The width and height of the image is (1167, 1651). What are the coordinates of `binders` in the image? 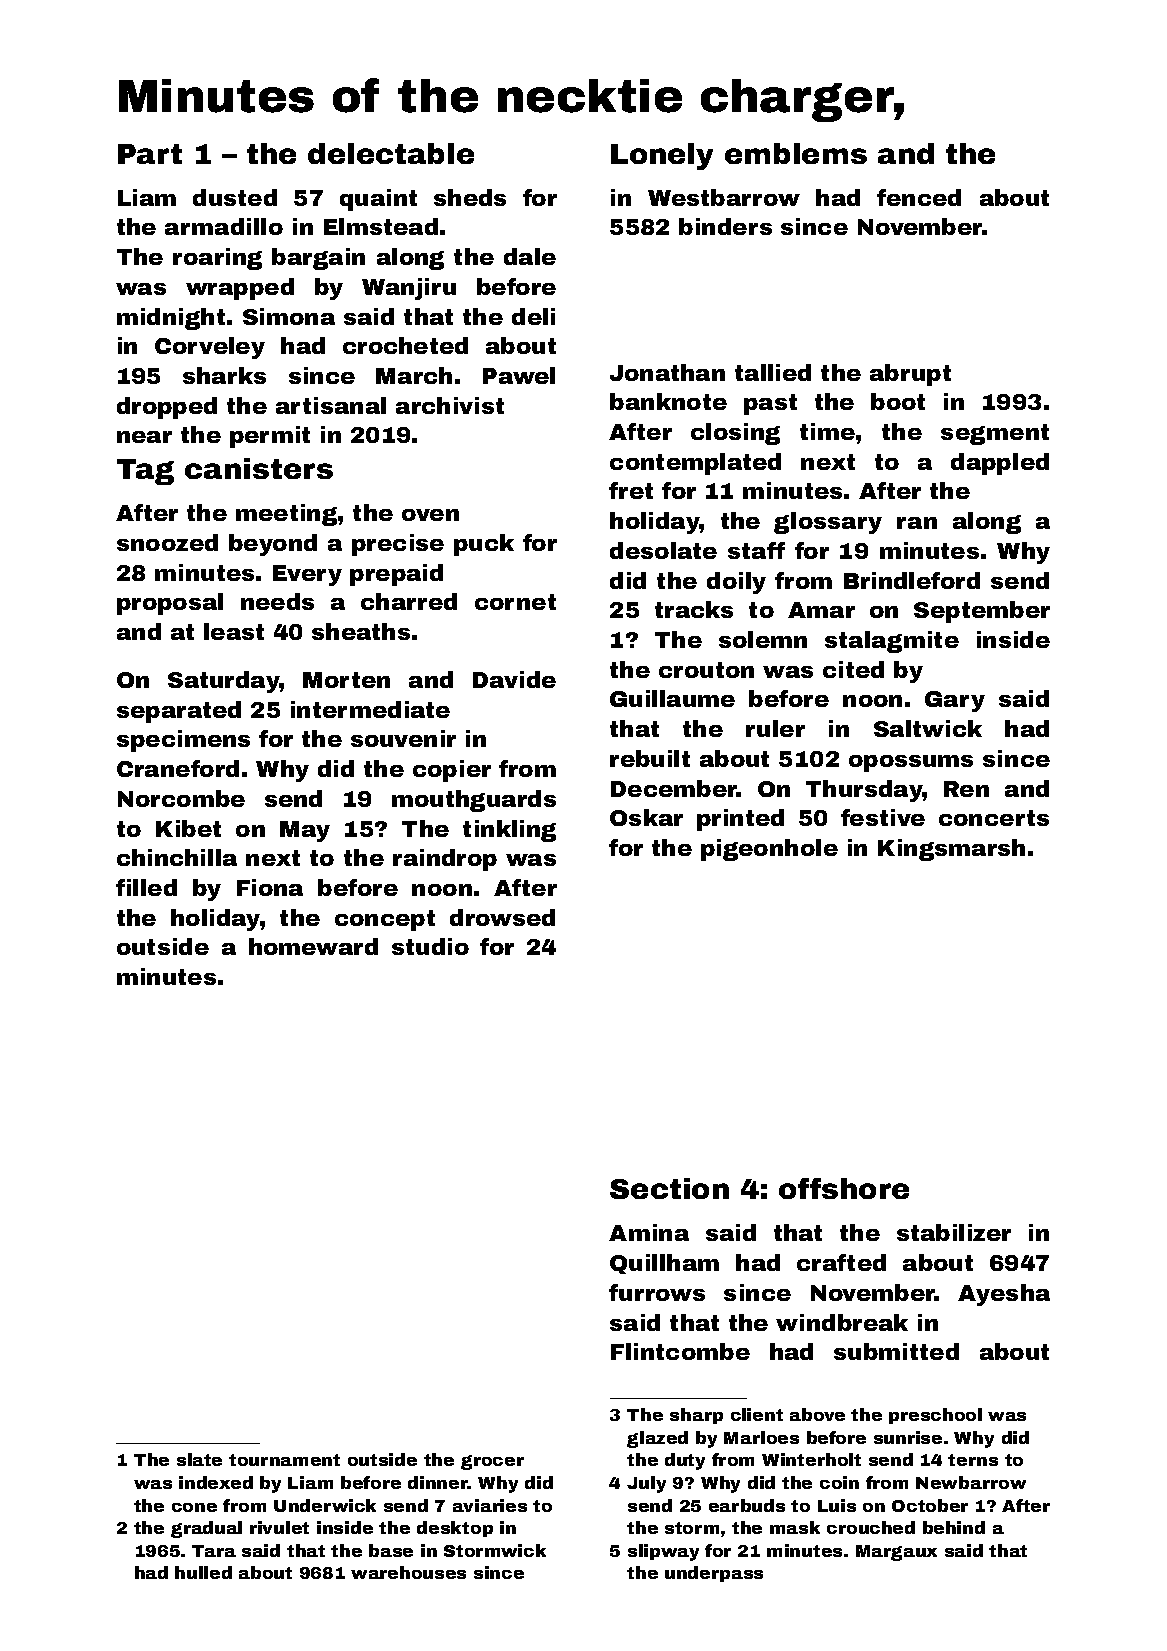 It's located at (725, 226).
